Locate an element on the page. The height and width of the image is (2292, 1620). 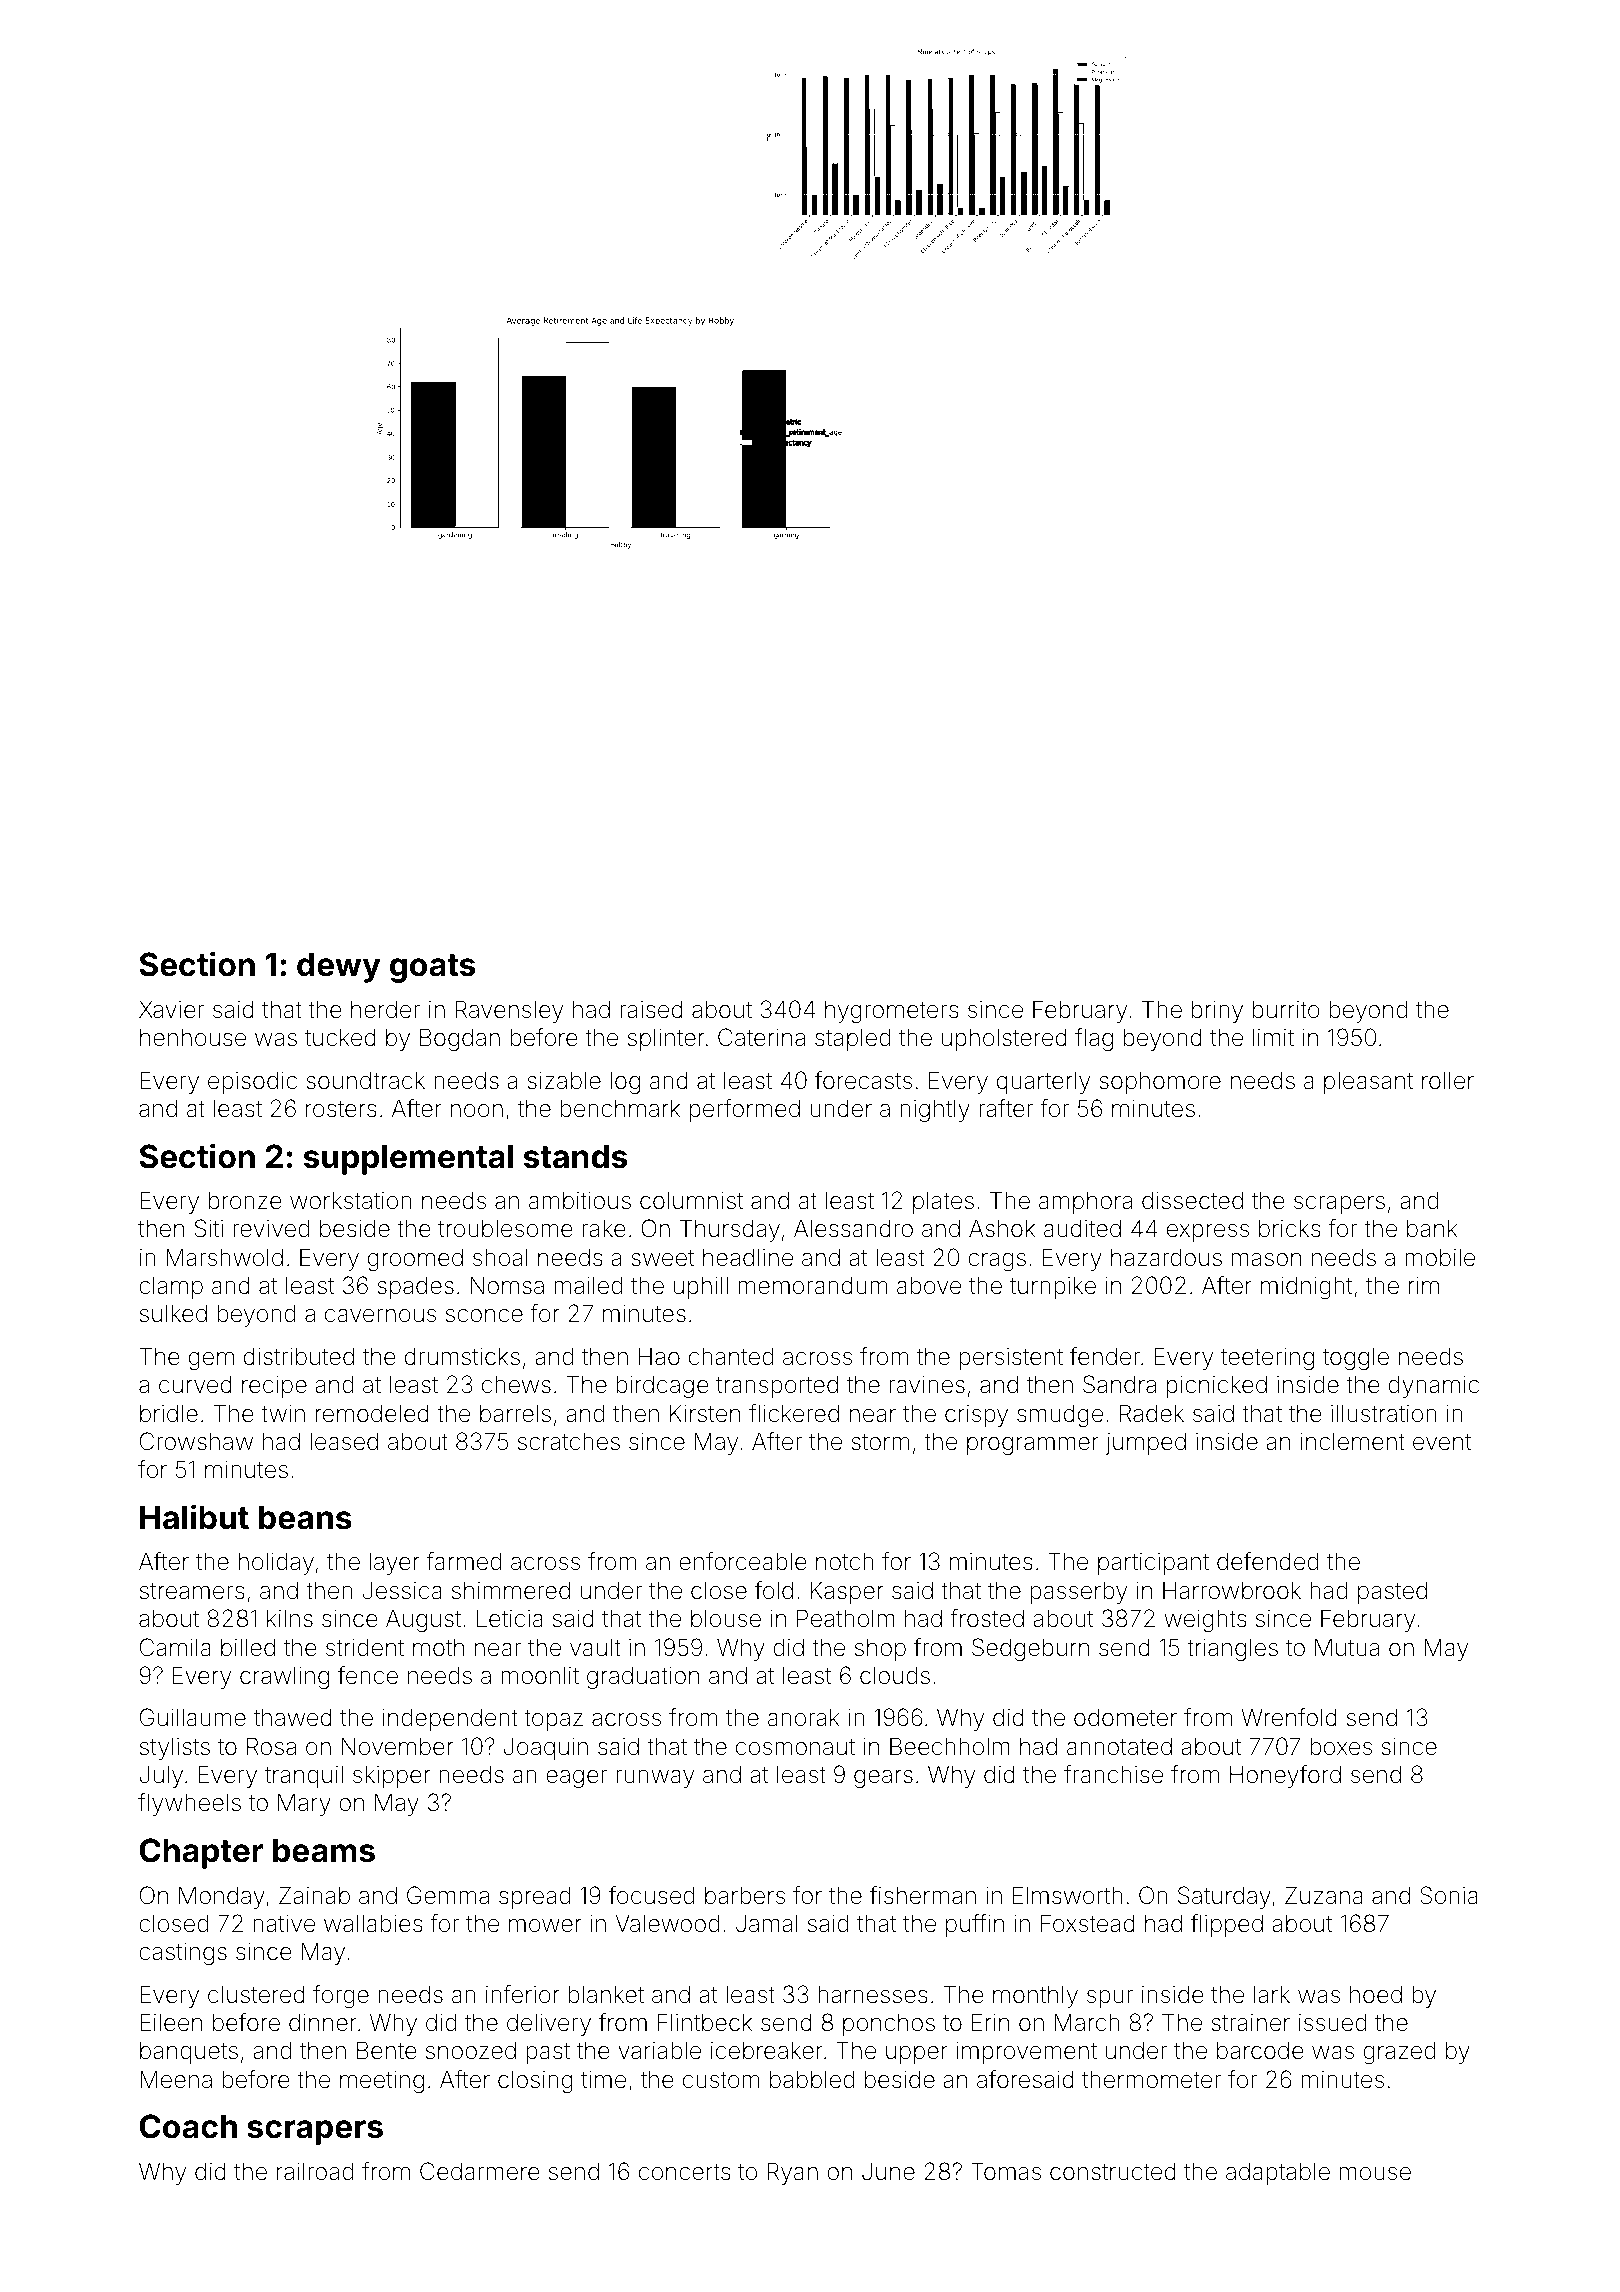
roller is located at coordinates (1448, 1080).
